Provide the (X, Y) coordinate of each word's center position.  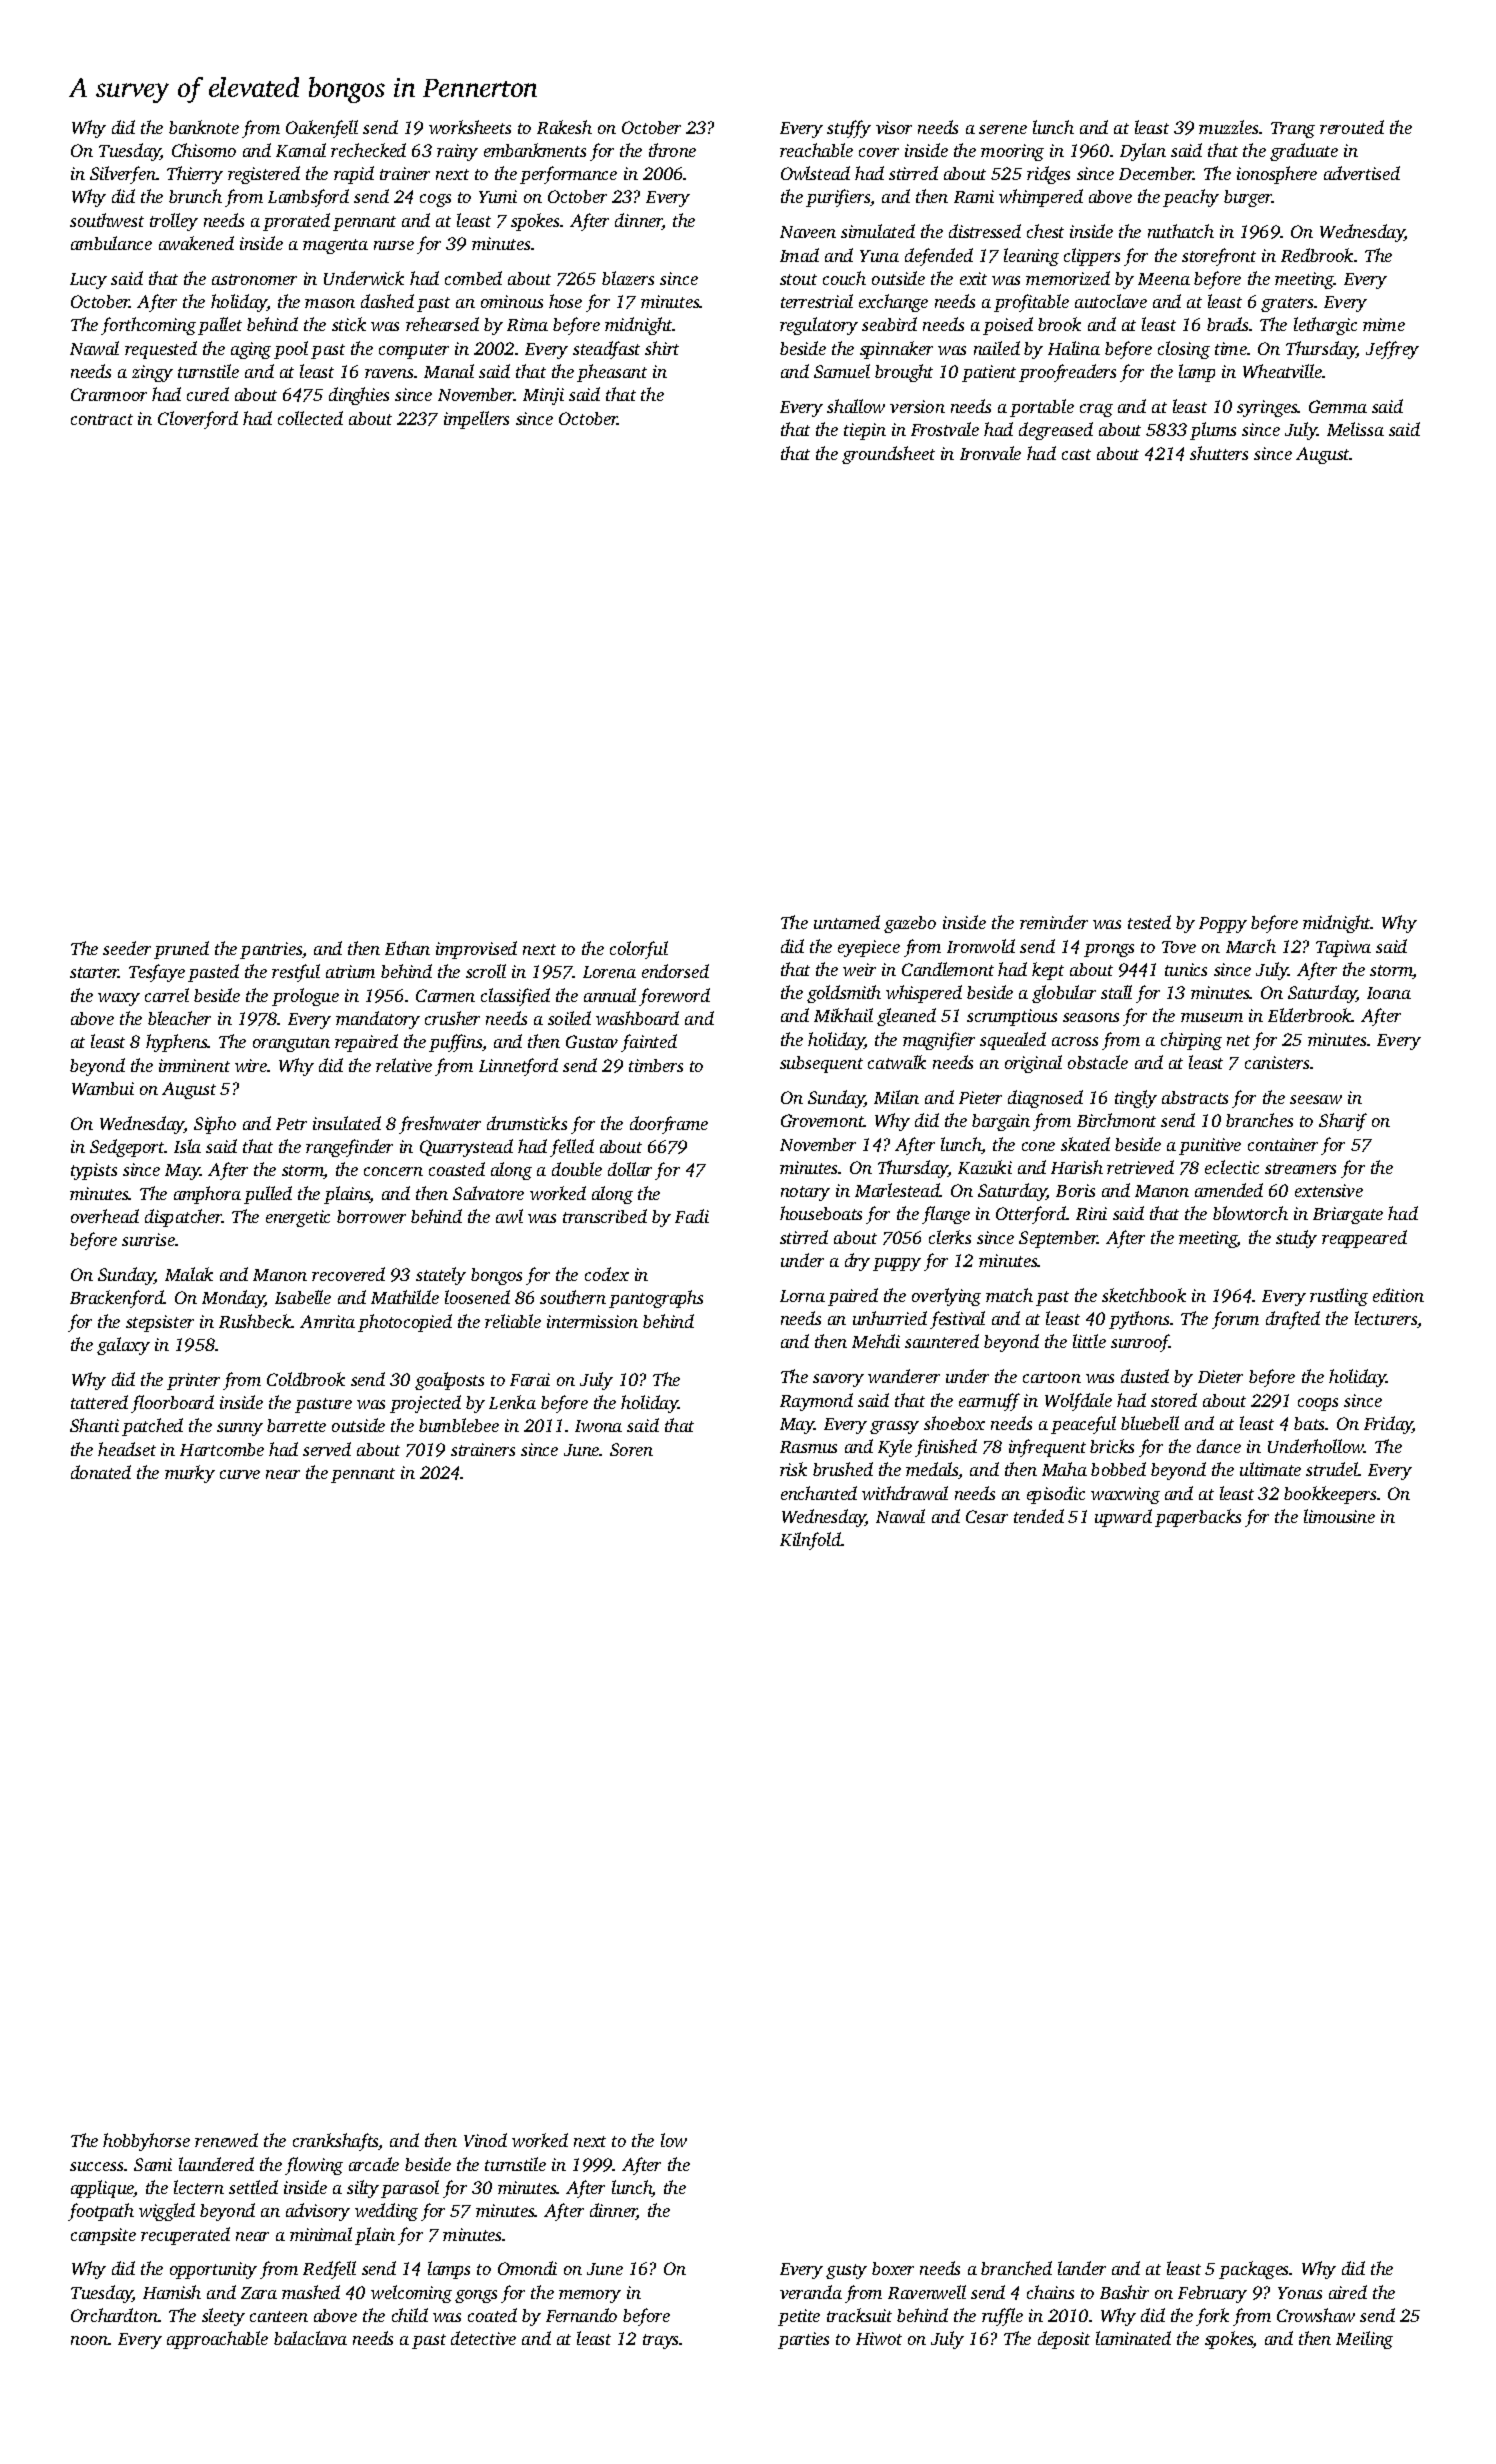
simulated (878, 231)
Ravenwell (927, 2292)
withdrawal (905, 1493)
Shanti (94, 1425)
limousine (1339, 1516)
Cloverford (198, 420)
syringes (1267, 408)
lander (1082, 2268)
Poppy (1223, 925)
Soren (631, 1449)
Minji (543, 396)
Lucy (88, 281)
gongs (476, 2296)
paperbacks (1198, 1518)
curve (240, 1474)
